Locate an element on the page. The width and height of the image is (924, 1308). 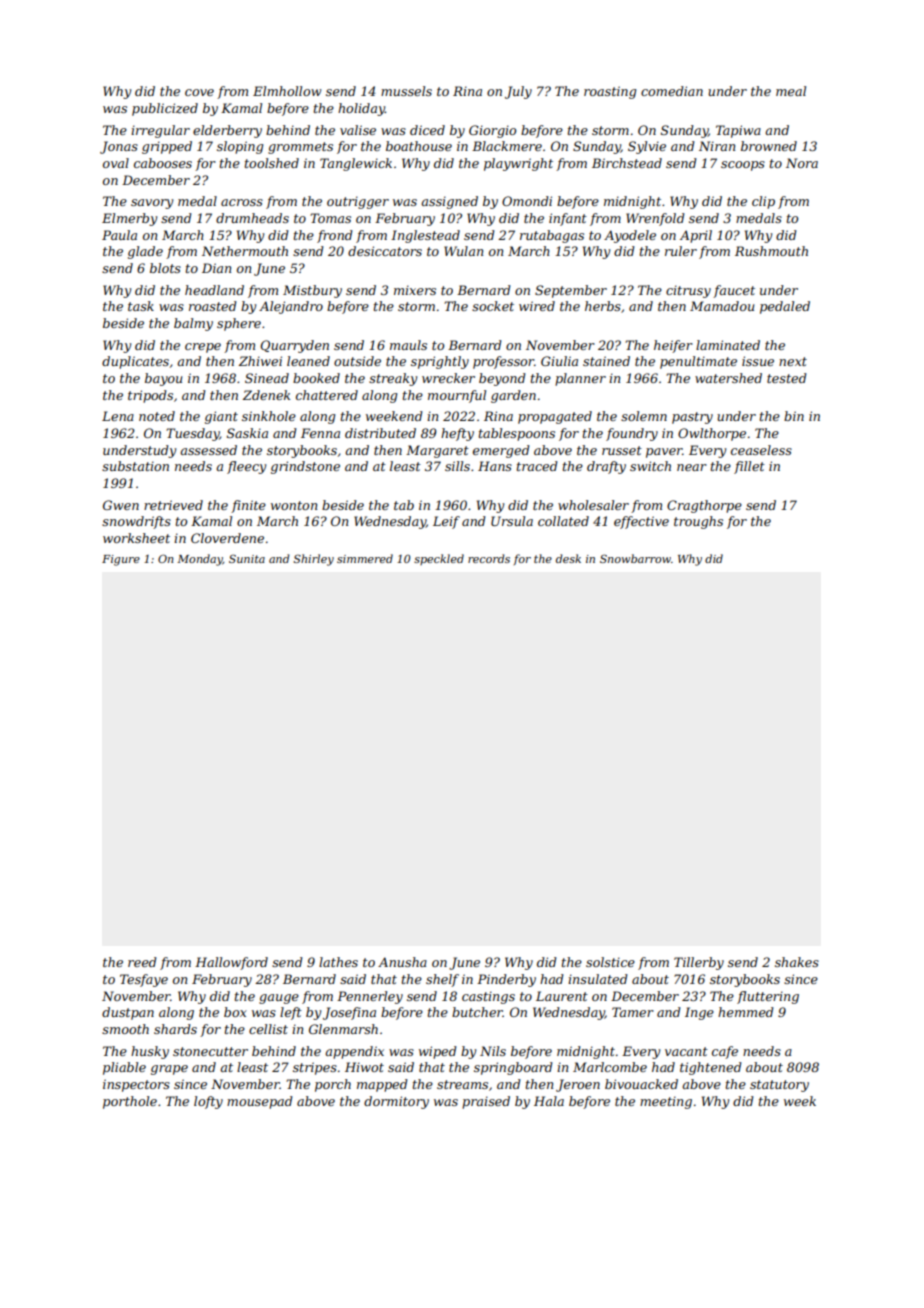
citrusy is located at coordinates (688, 291).
